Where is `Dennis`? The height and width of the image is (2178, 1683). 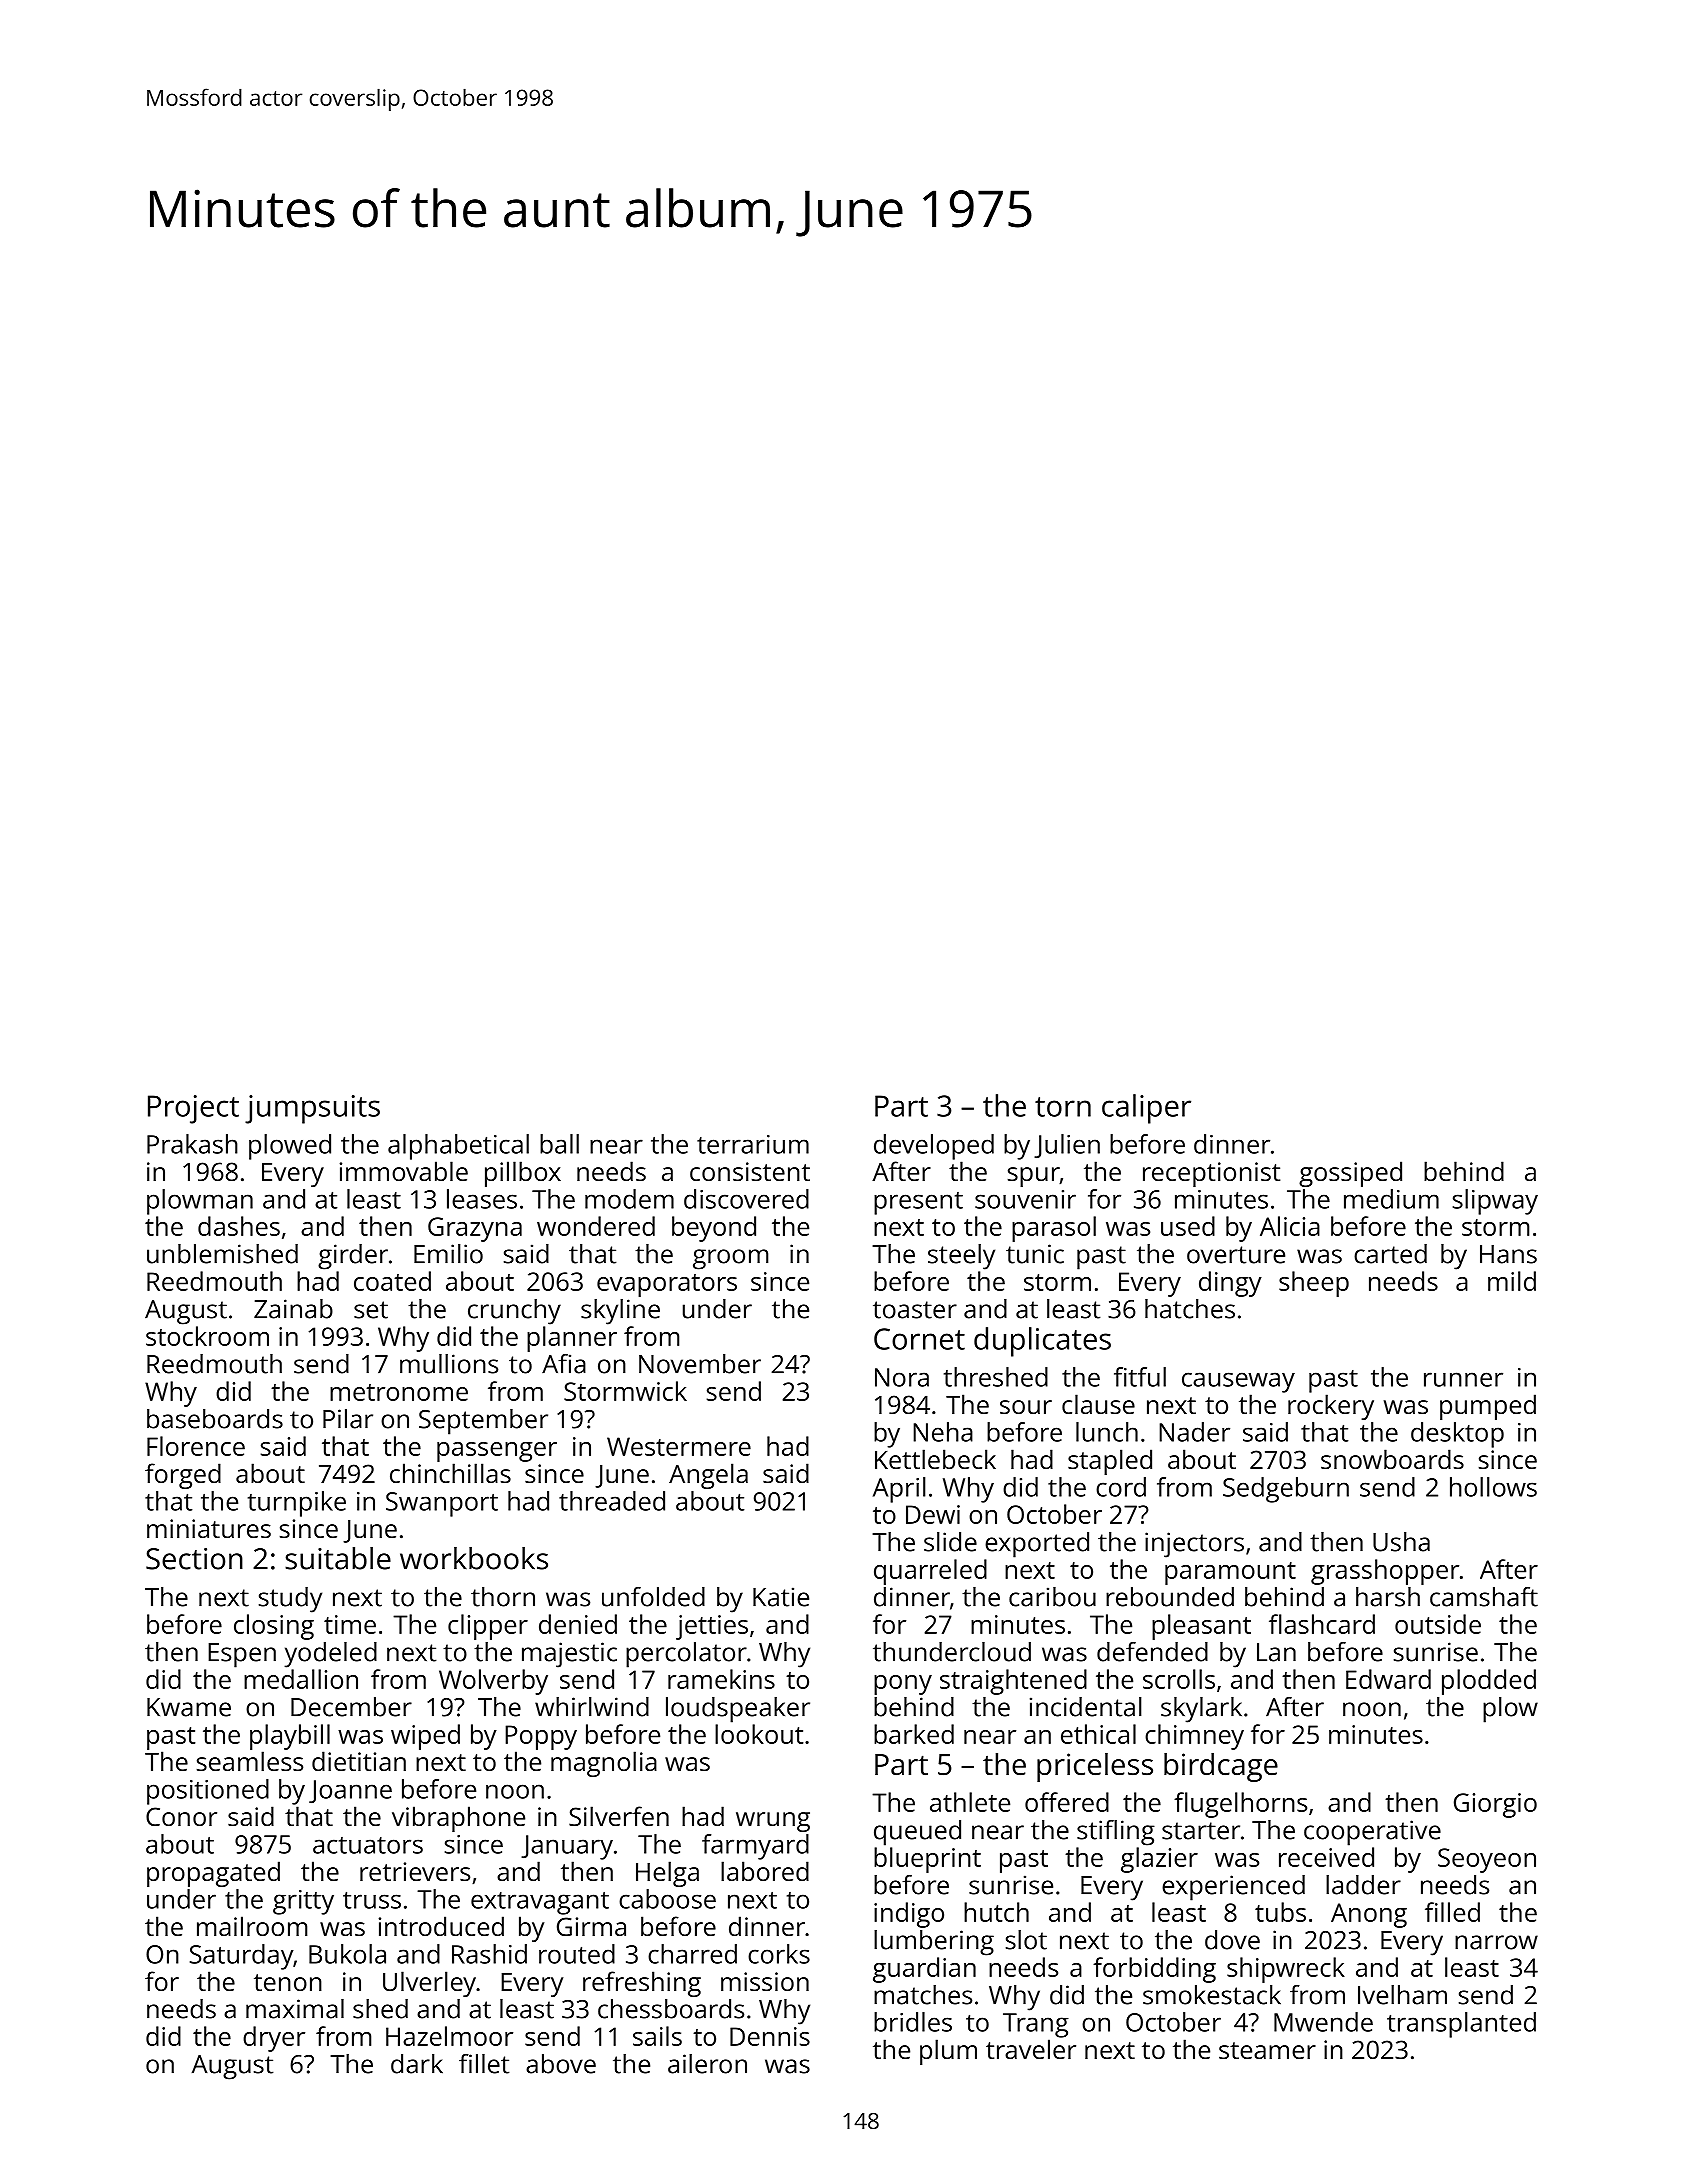 Dennis is located at coordinates (770, 2036).
